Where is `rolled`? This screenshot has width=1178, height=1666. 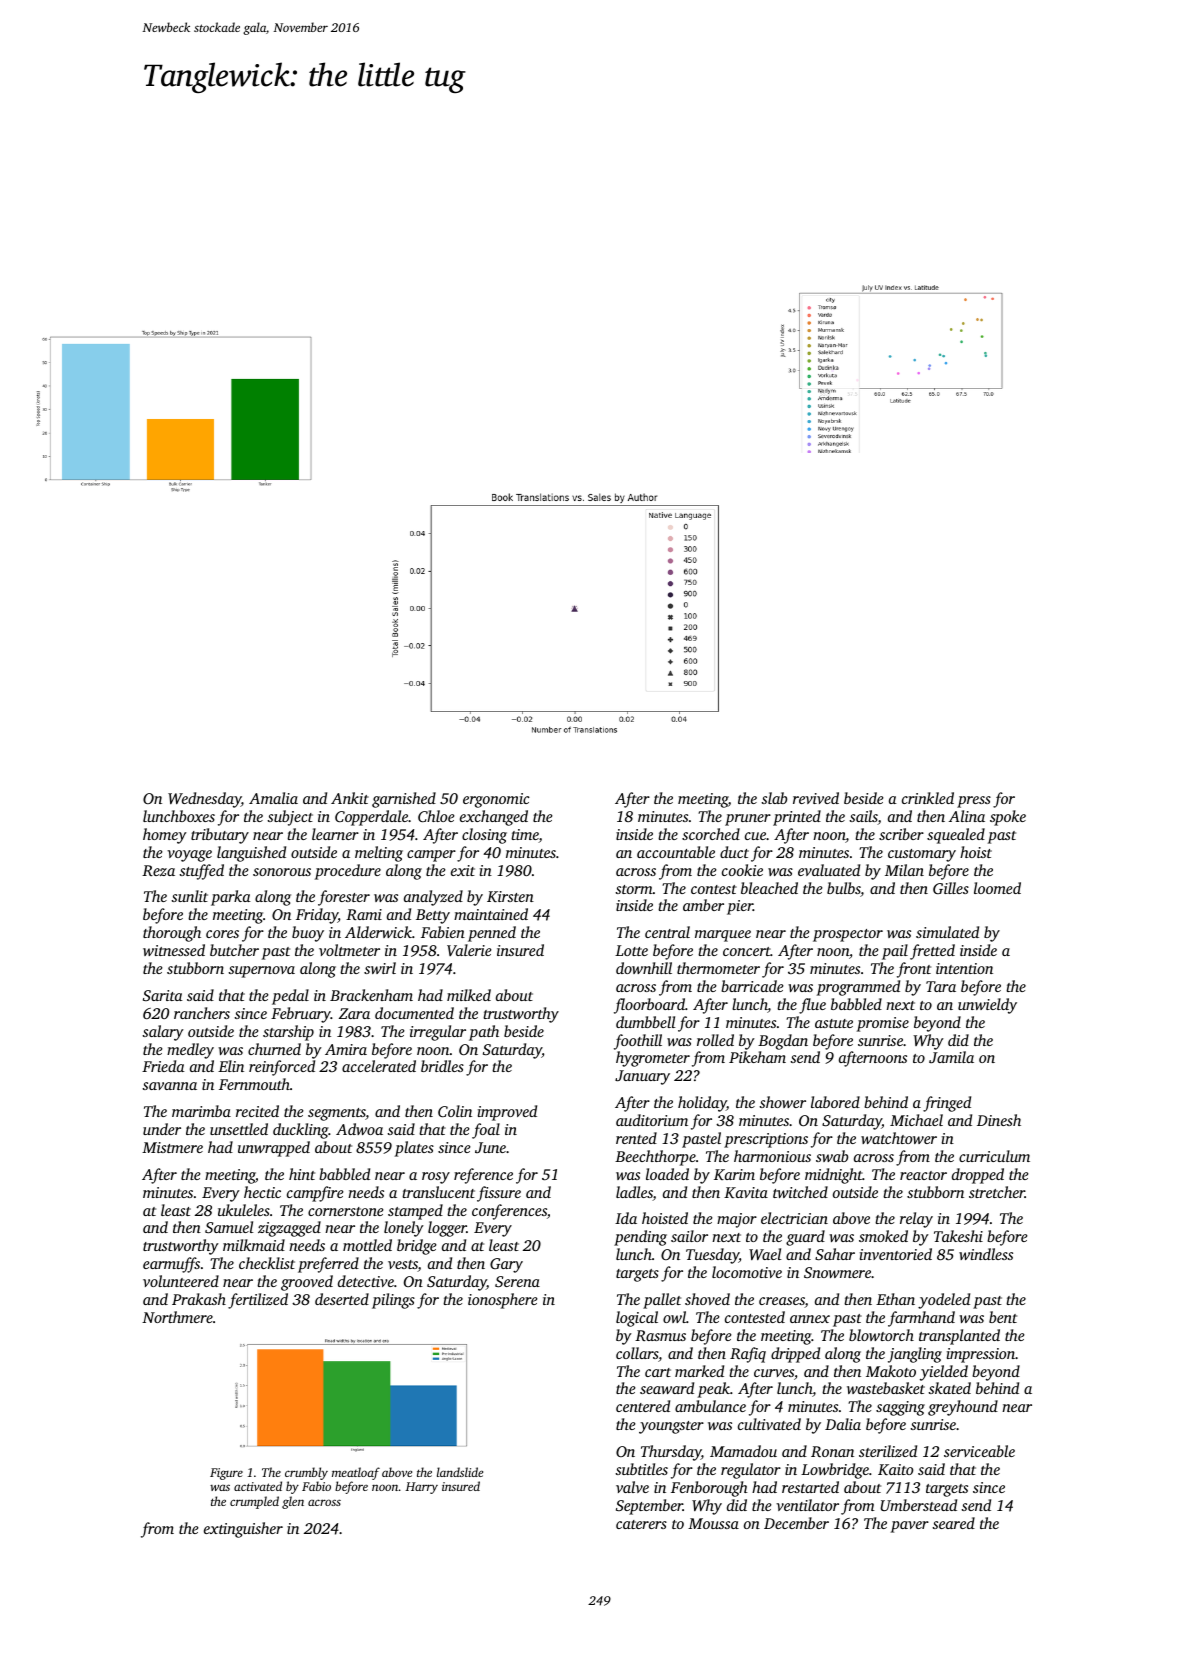 rolled is located at coordinates (715, 1040).
